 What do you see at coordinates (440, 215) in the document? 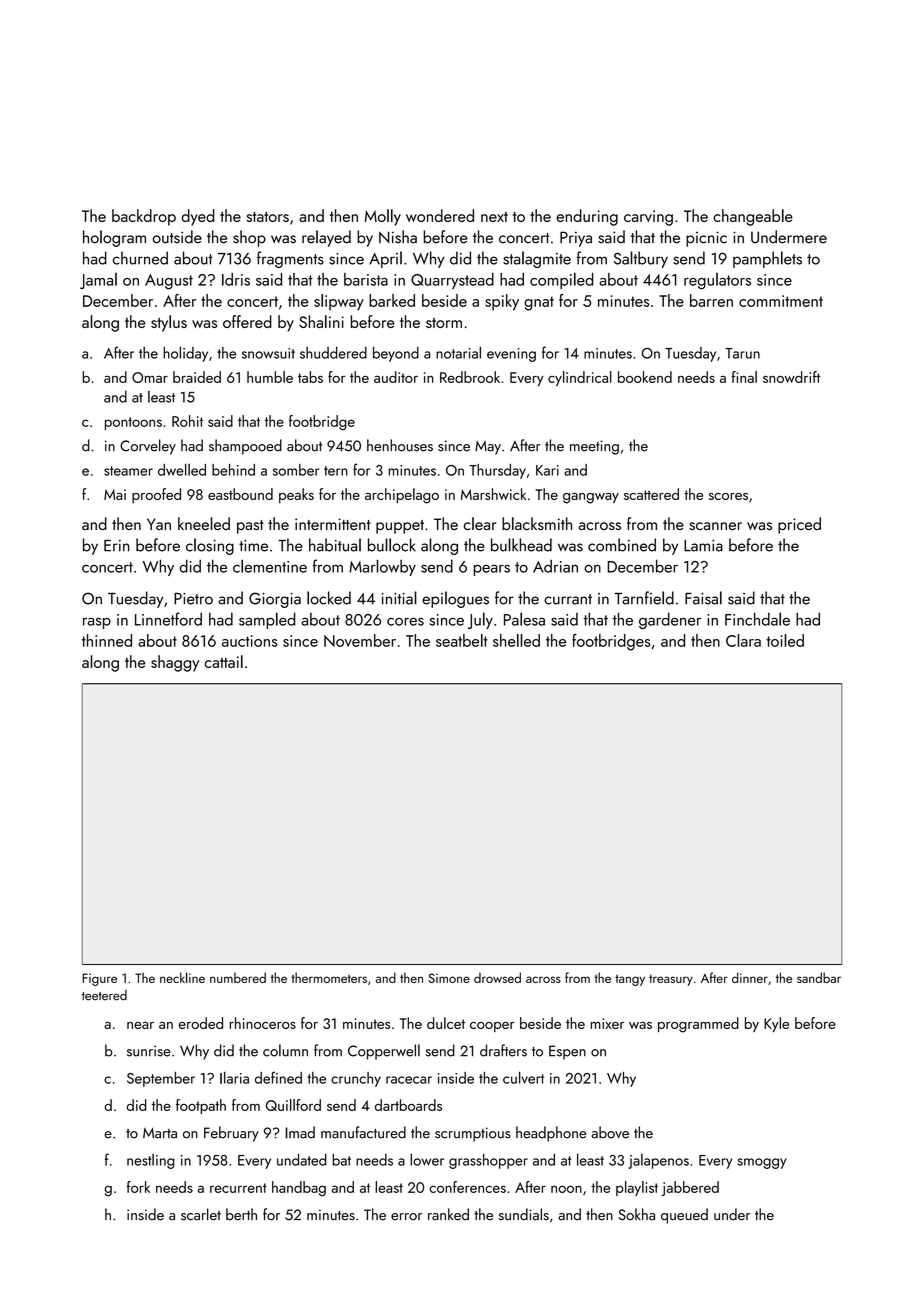
I see `wondered` at bounding box center [440, 215].
